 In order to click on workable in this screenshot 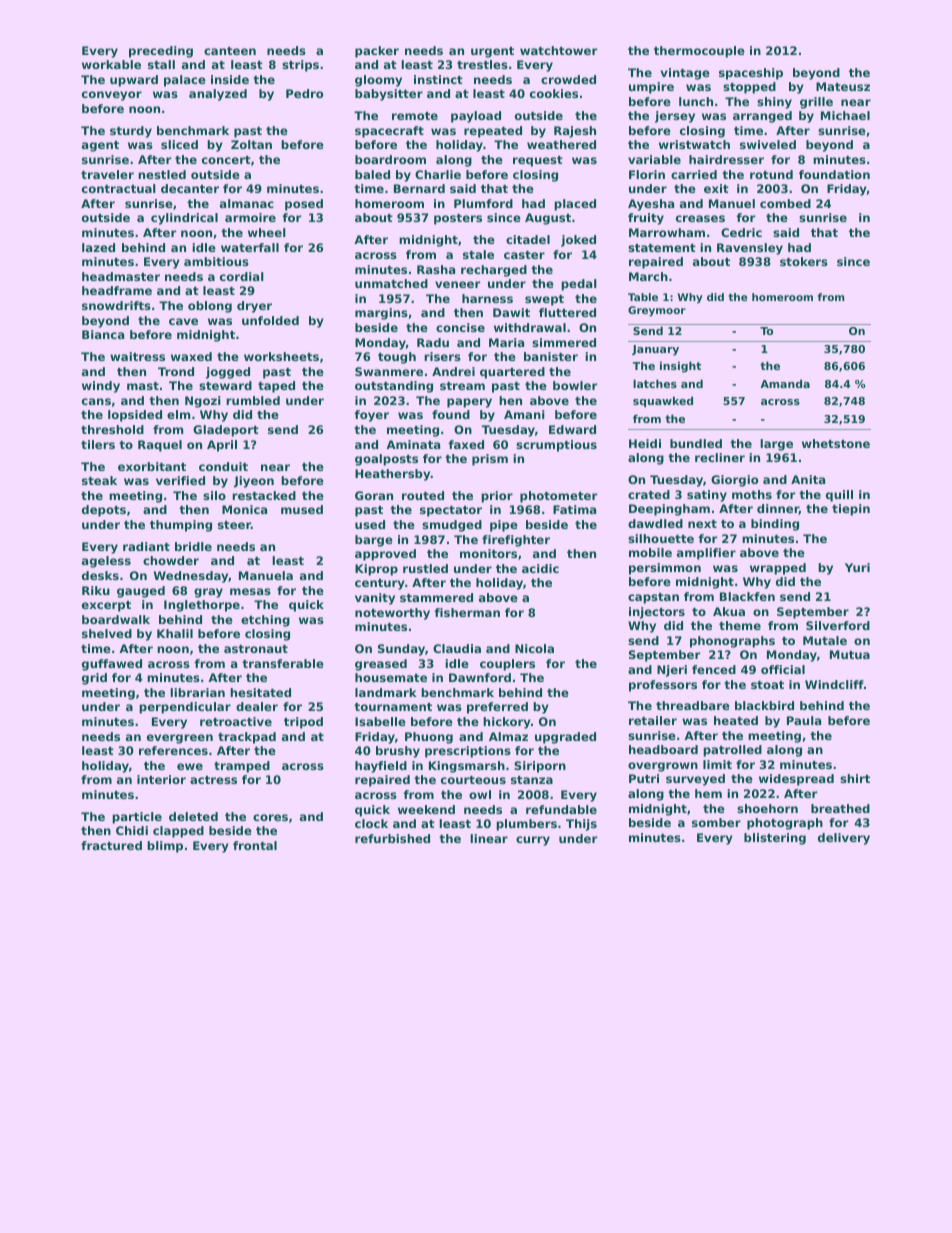, I will do `click(111, 64)`.
